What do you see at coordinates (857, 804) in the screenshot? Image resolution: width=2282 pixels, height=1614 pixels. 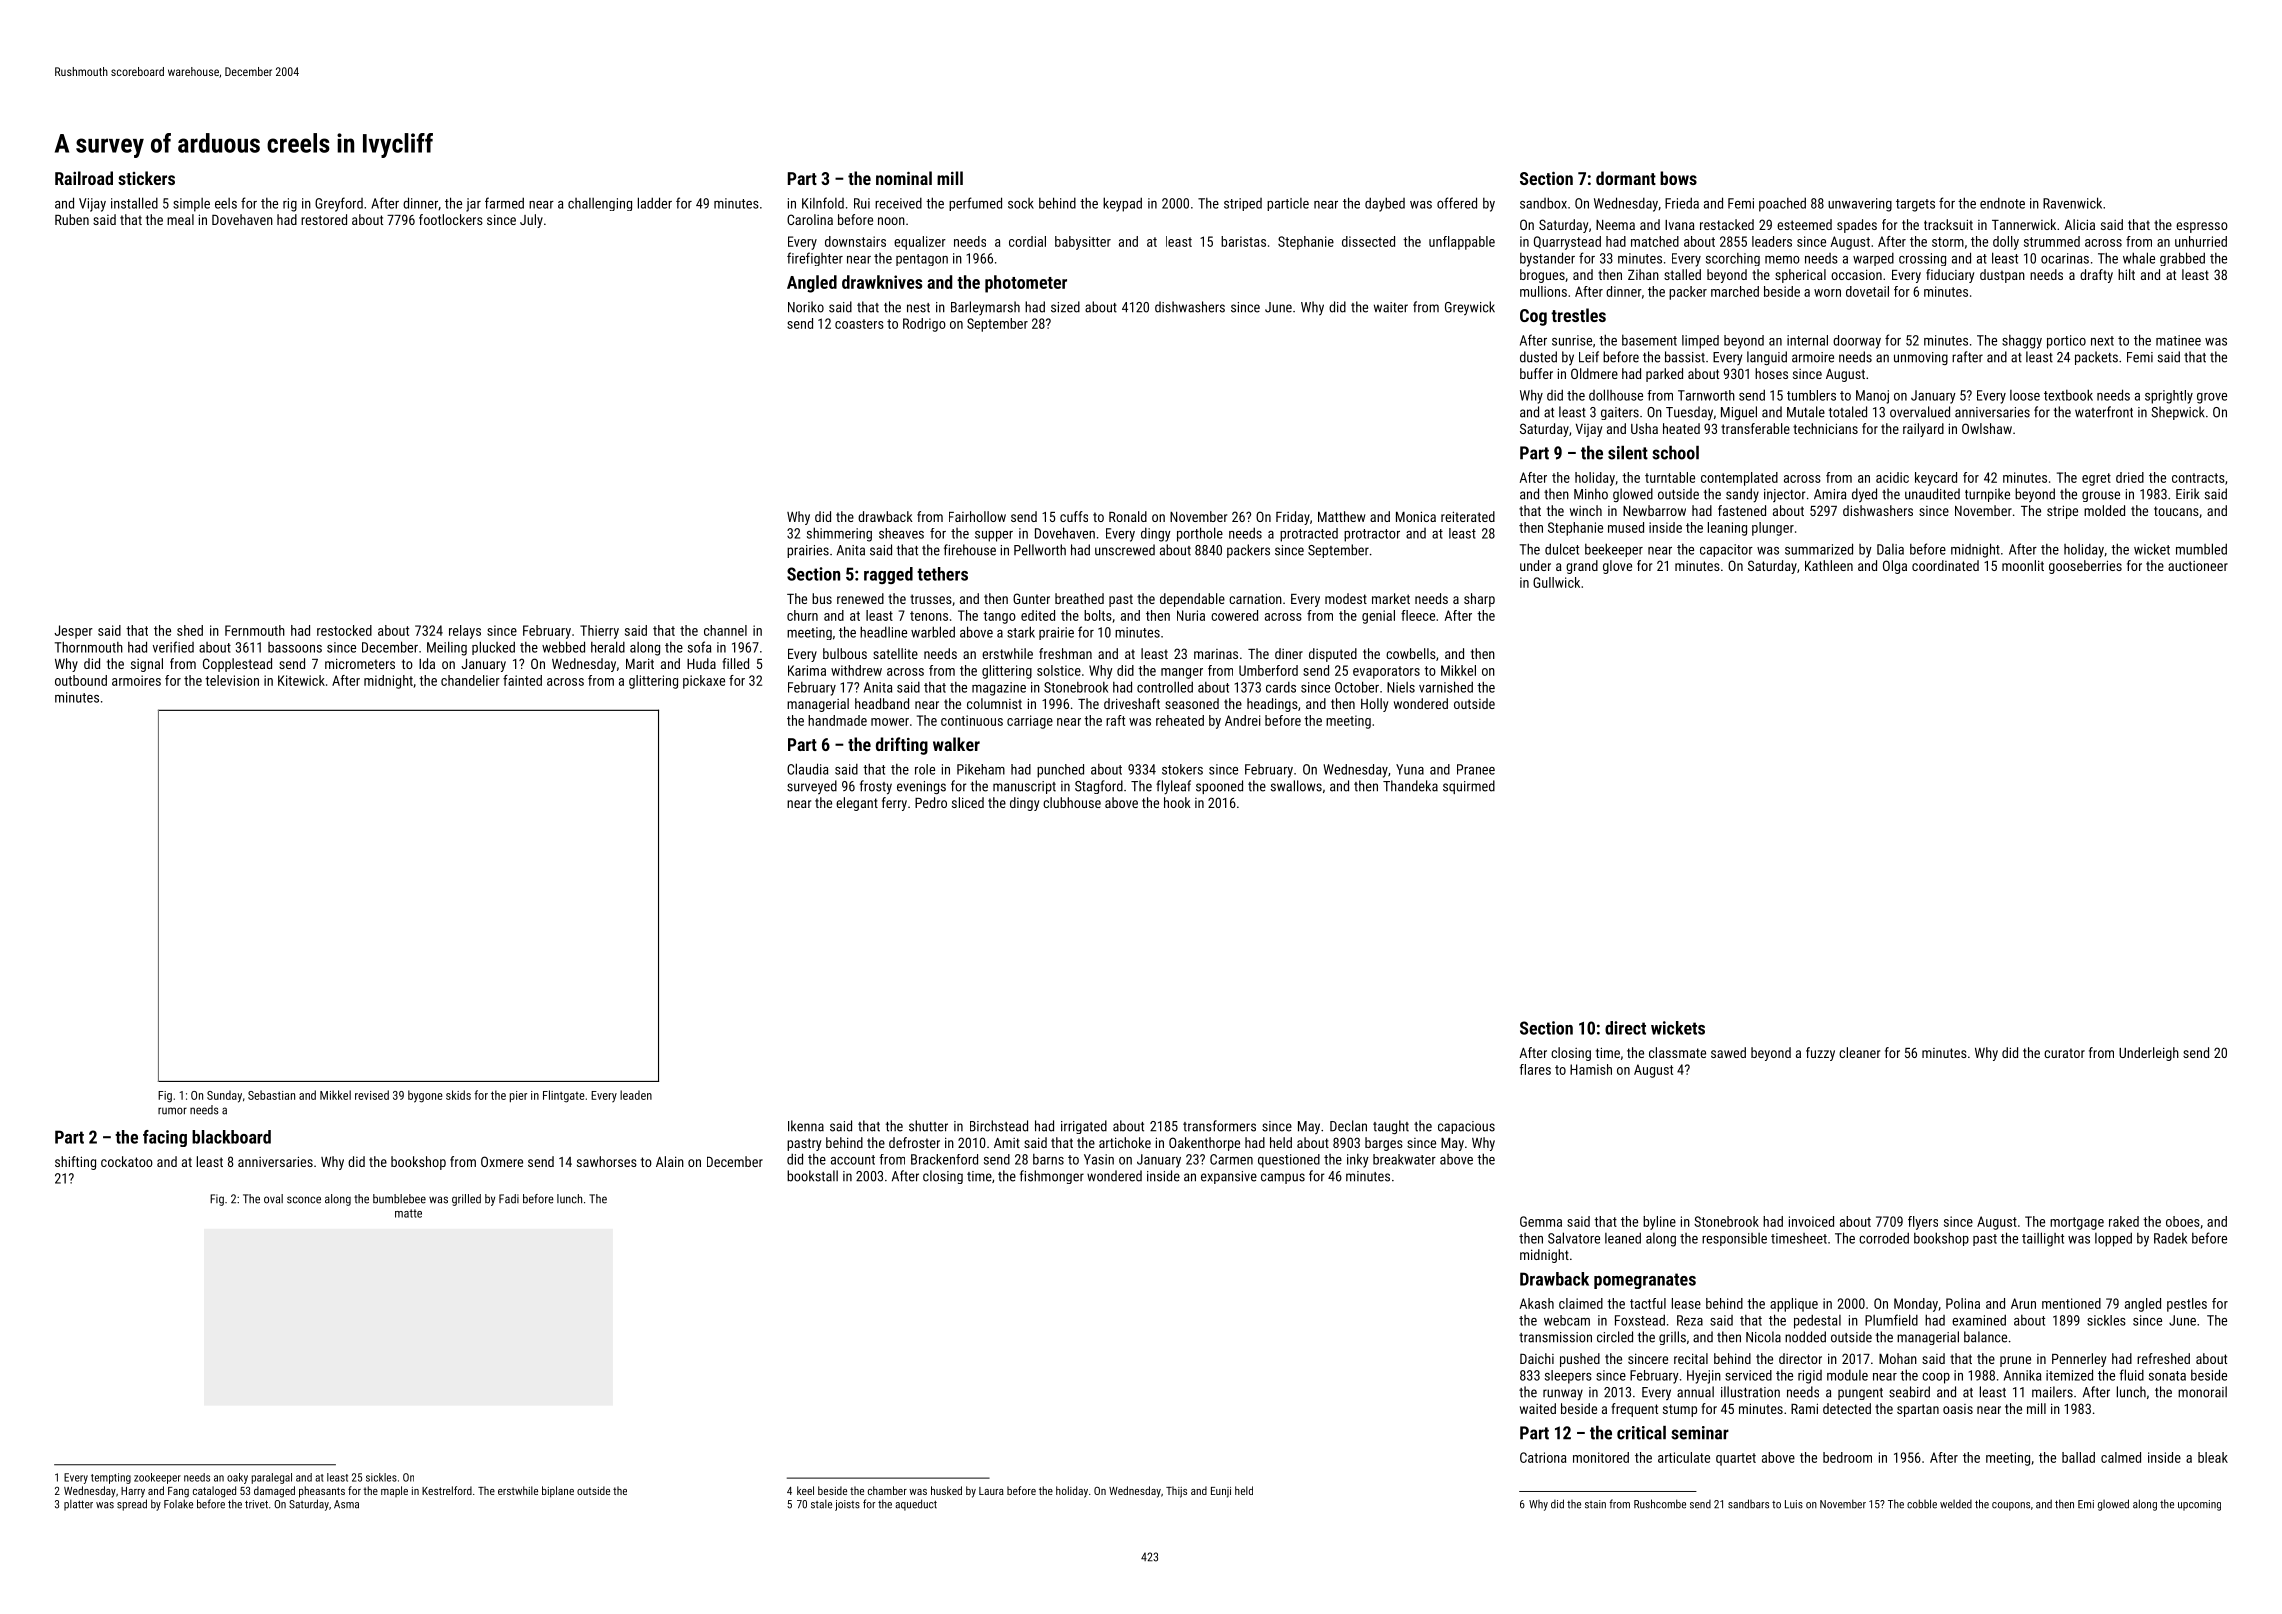 I see `elegant` at bounding box center [857, 804].
